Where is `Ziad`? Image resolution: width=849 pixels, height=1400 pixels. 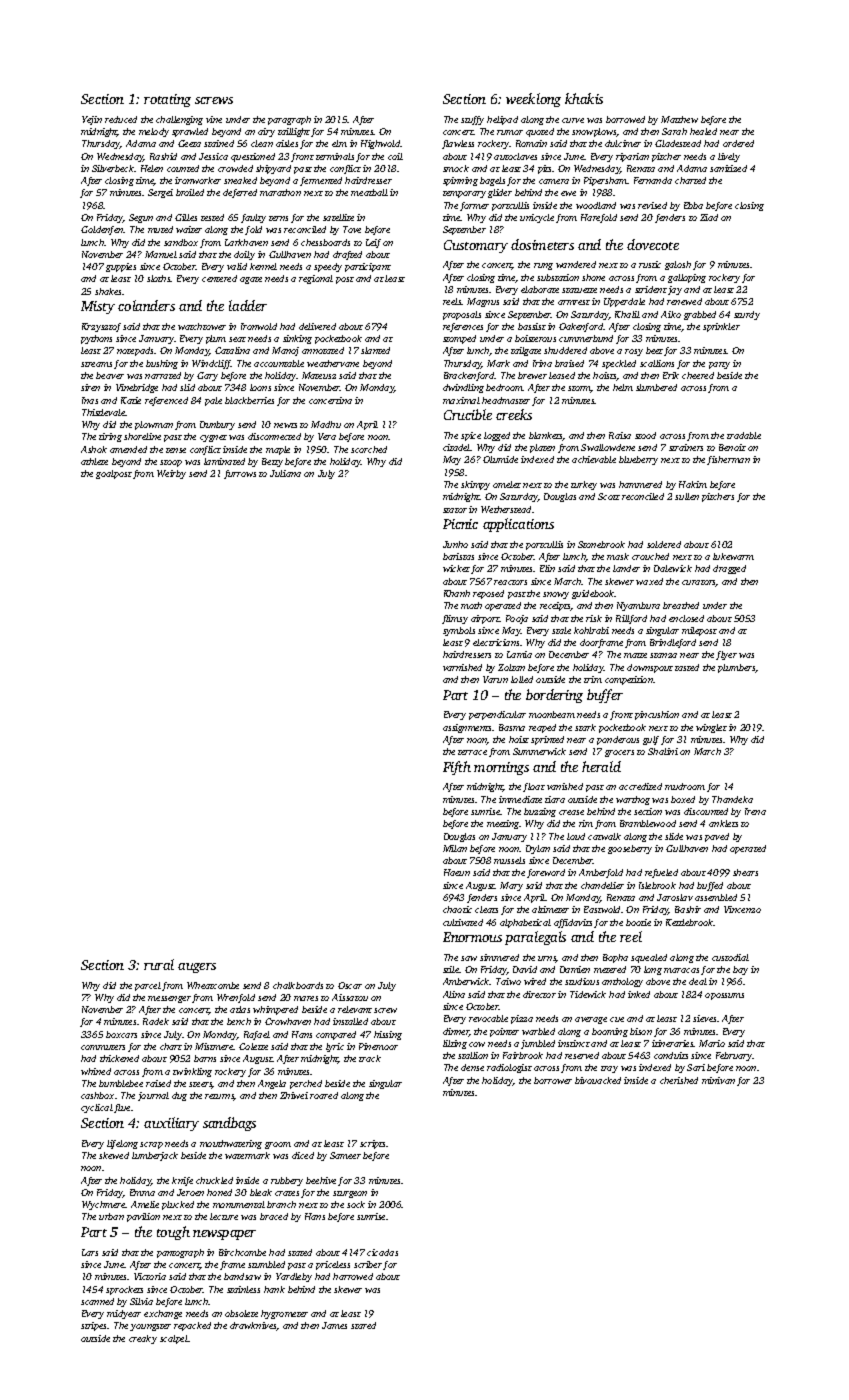
Ziad is located at coordinates (709, 217).
